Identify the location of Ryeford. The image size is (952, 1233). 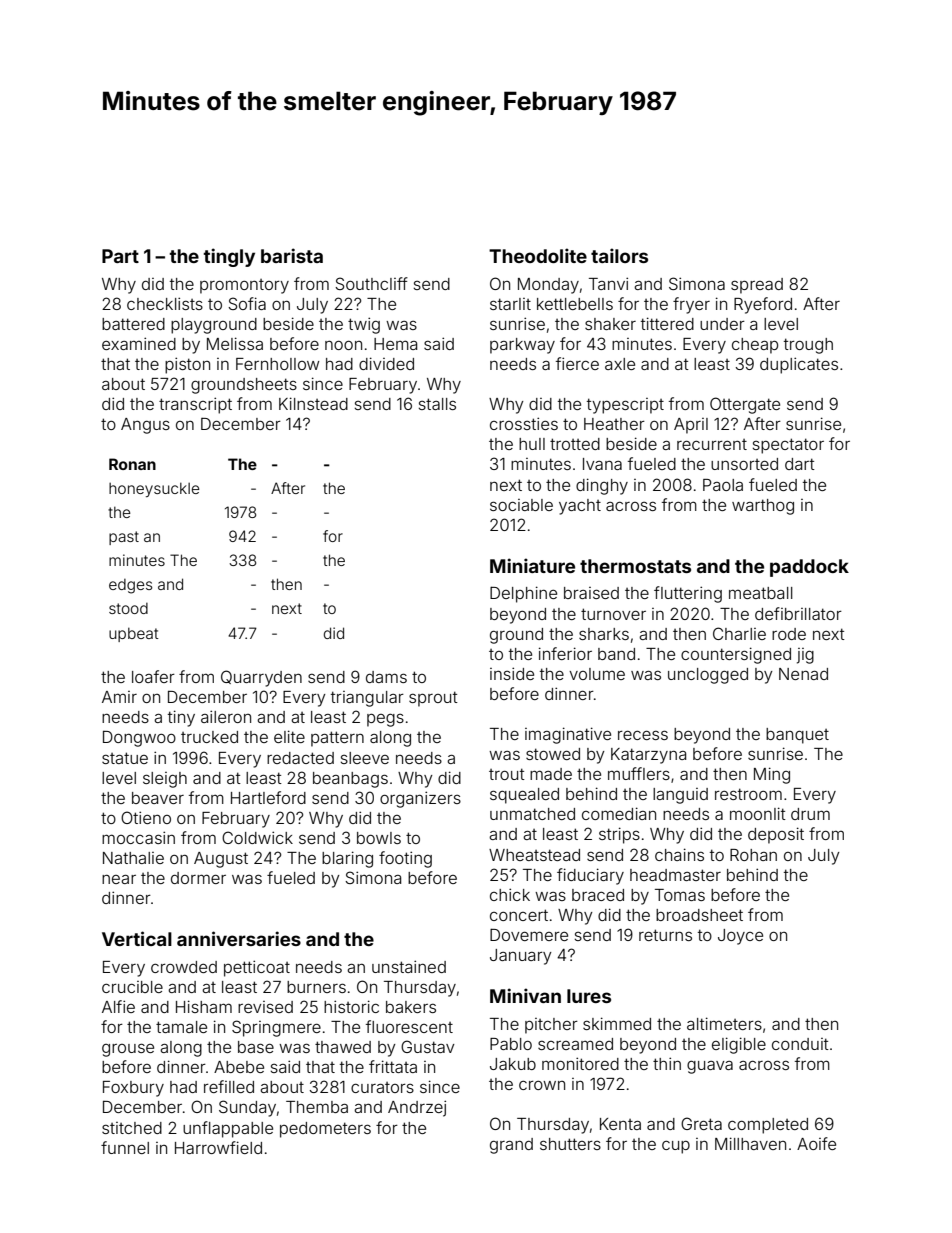
(763, 305).
